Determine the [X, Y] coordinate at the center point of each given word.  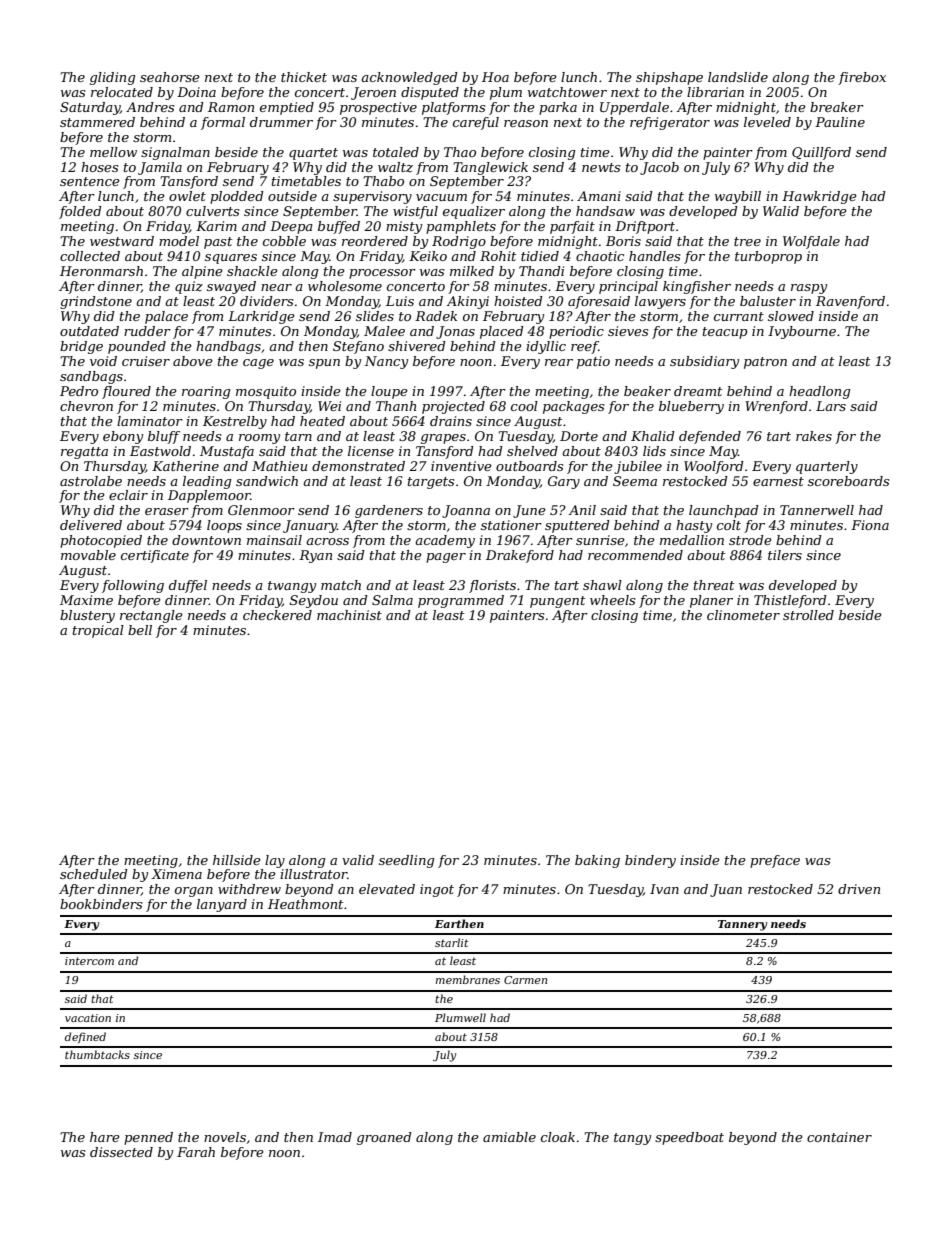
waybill [738, 197]
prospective [378, 108]
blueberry [691, 407]
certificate [155, 556]
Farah [196, 1152]
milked [472, 271]
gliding [112, 78]
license [371, 451]
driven [859, 889]
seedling [406, 861]
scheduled [94, 874]
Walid [781, 211]
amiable [509, 1137]
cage [258, 364]
